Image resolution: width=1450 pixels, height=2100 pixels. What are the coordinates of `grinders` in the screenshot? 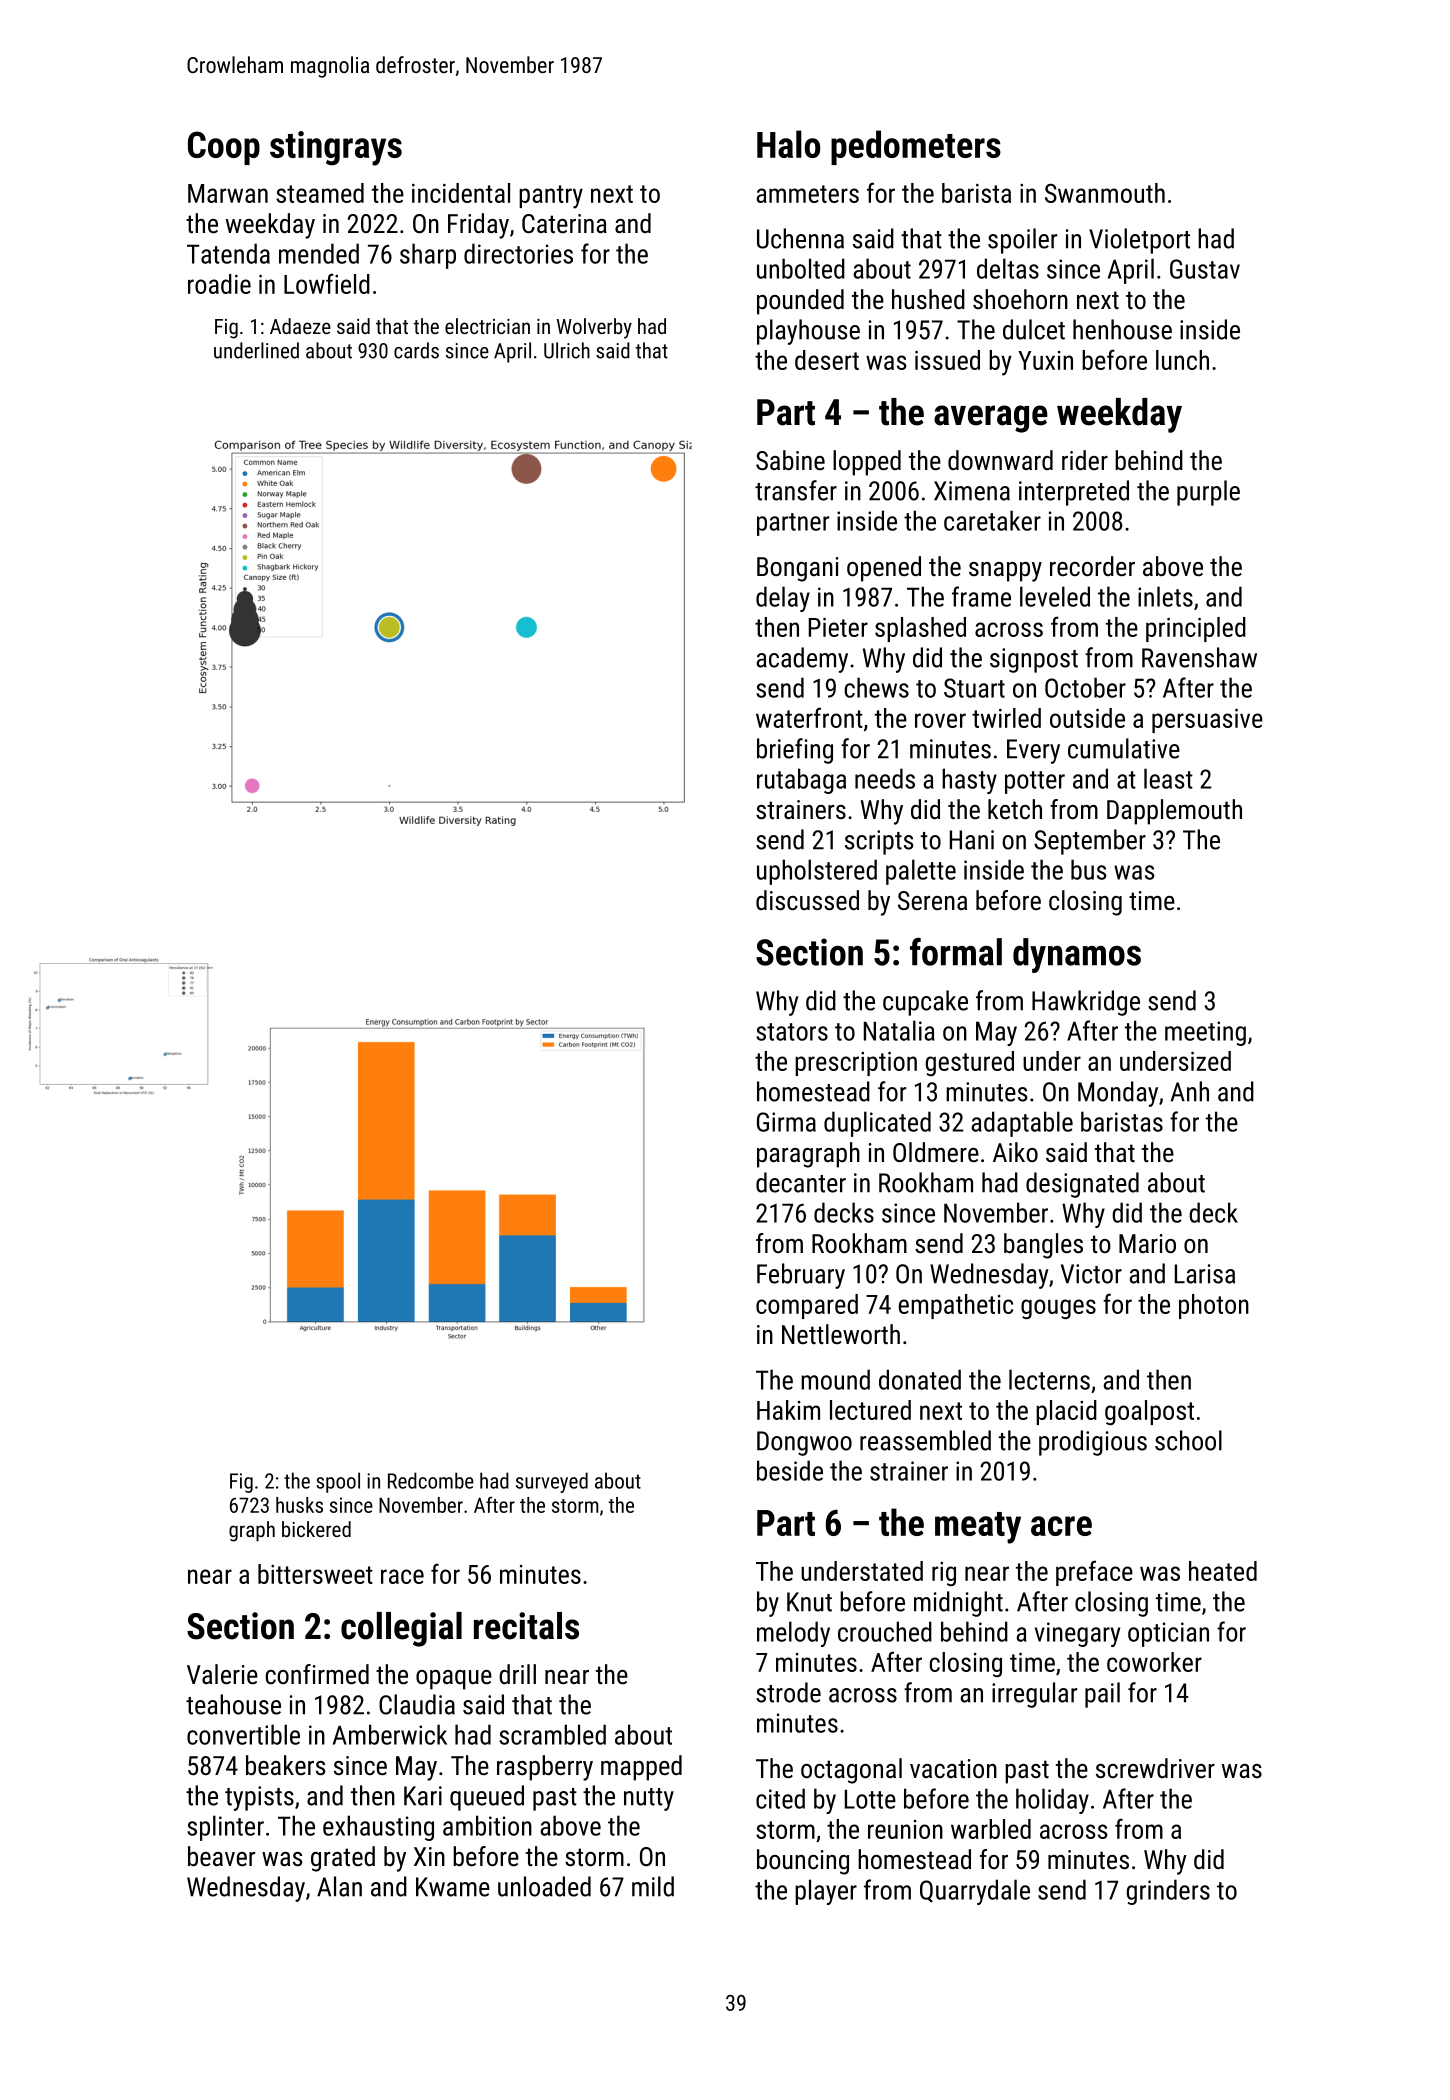 It's located at (1168, 1892).
